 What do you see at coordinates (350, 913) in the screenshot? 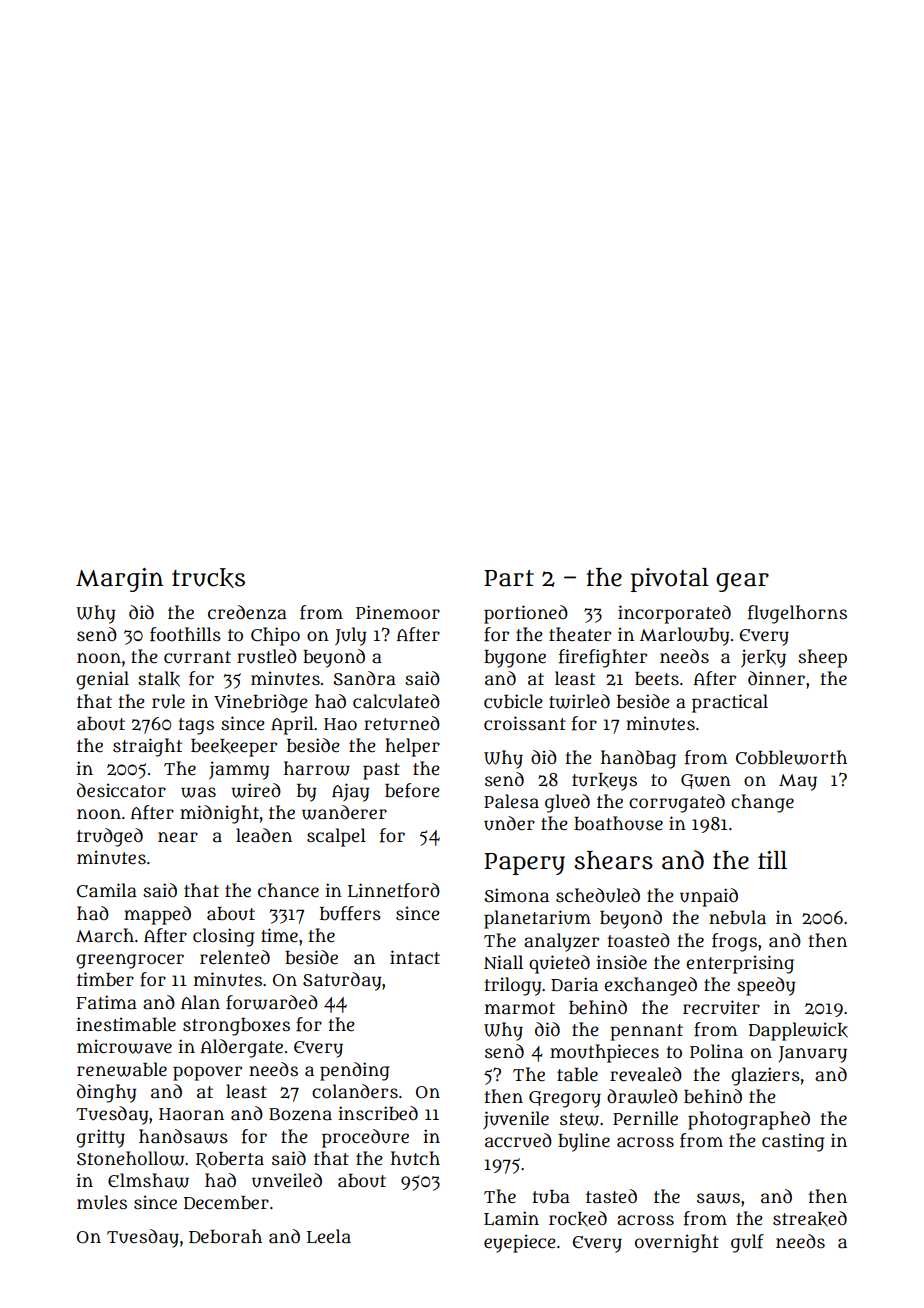
I see `buffers` at bounding box center [350, 913].
